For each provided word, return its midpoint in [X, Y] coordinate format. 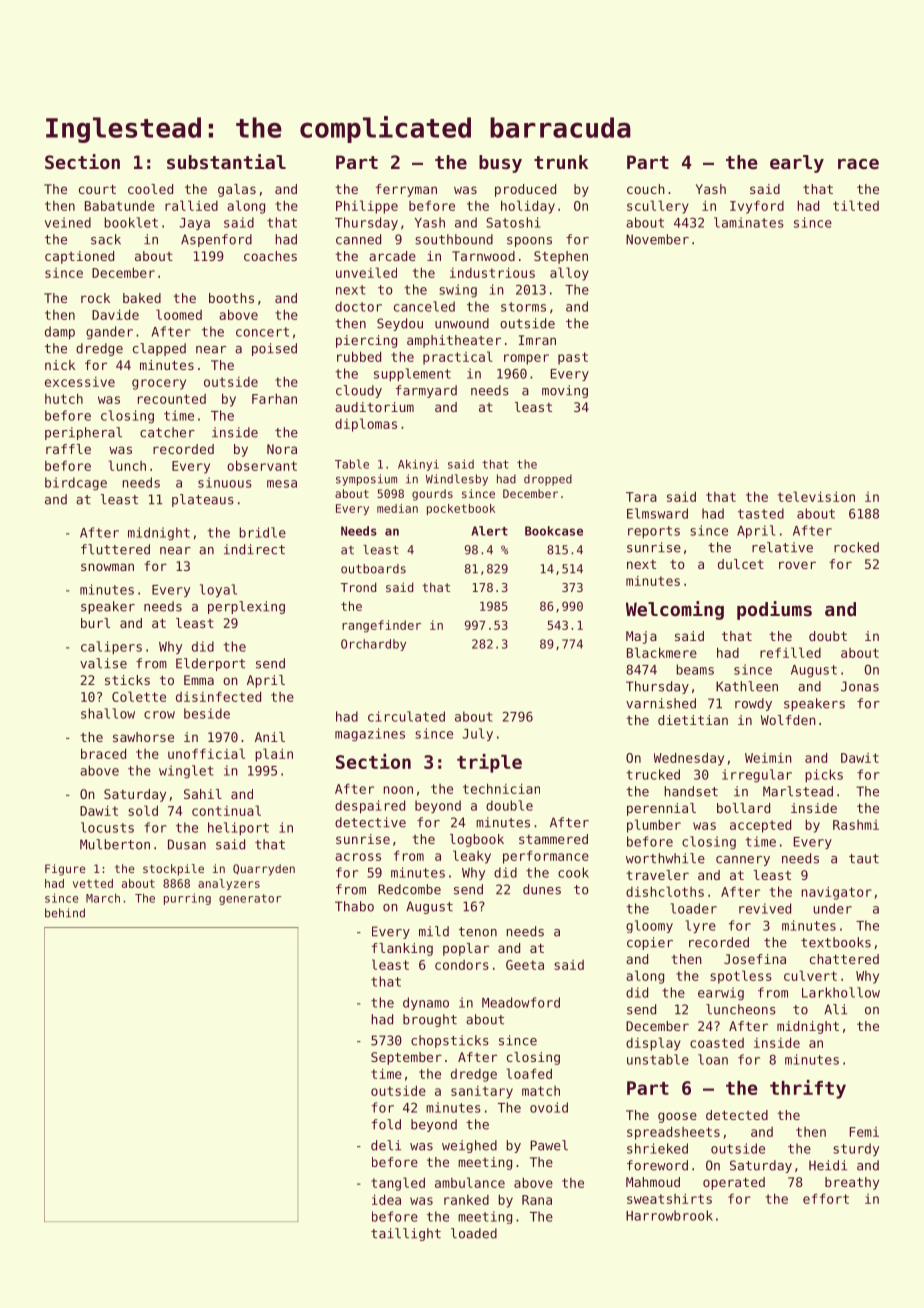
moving [565, 391]
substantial [226, 161]
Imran [537, 340]
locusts [107, 827]
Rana [537, 1200]
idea [386, 1199]
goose [677, 1117]
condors [462, 965]
